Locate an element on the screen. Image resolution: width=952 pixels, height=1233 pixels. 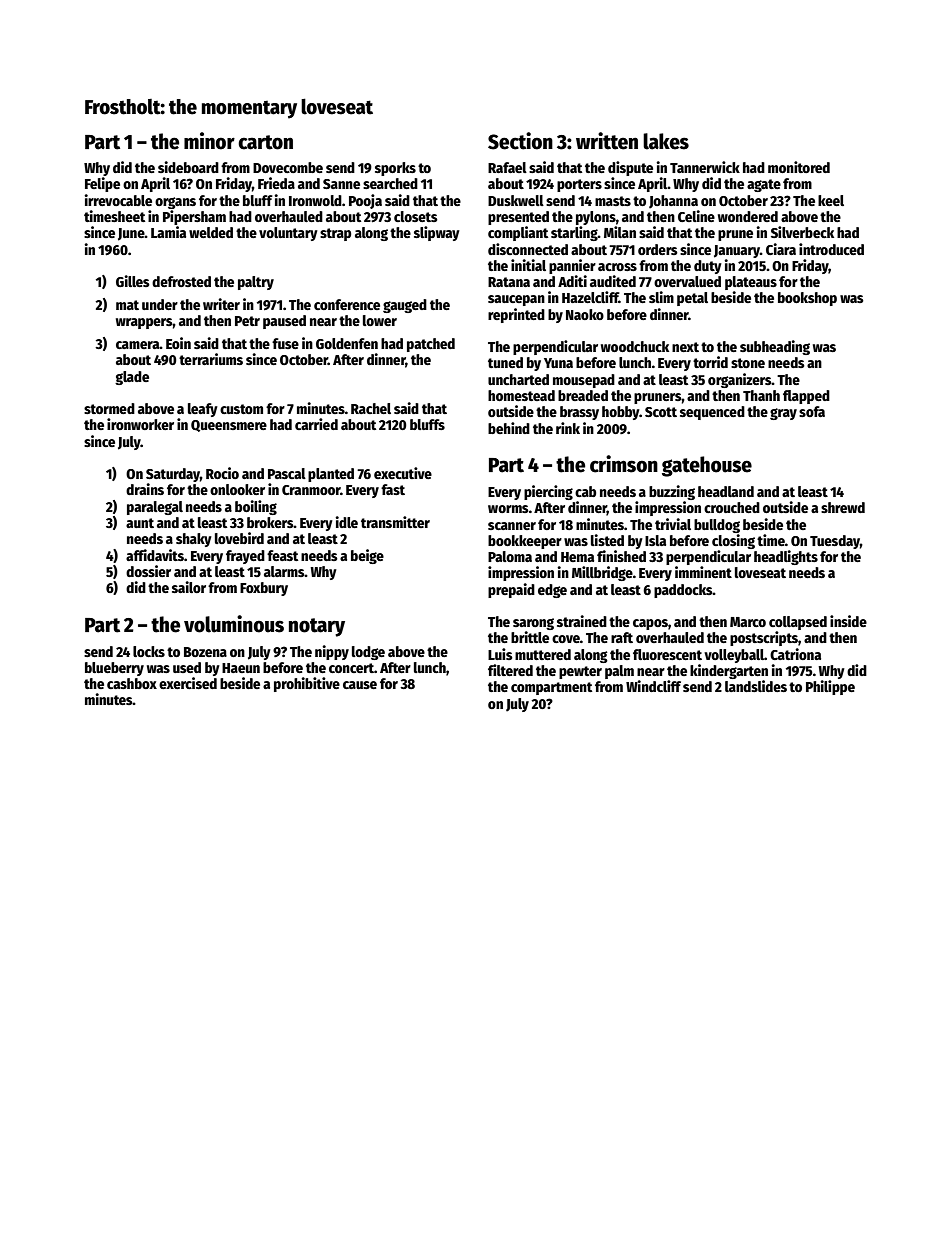
prohibitive is located at coordinates (307, 684).
